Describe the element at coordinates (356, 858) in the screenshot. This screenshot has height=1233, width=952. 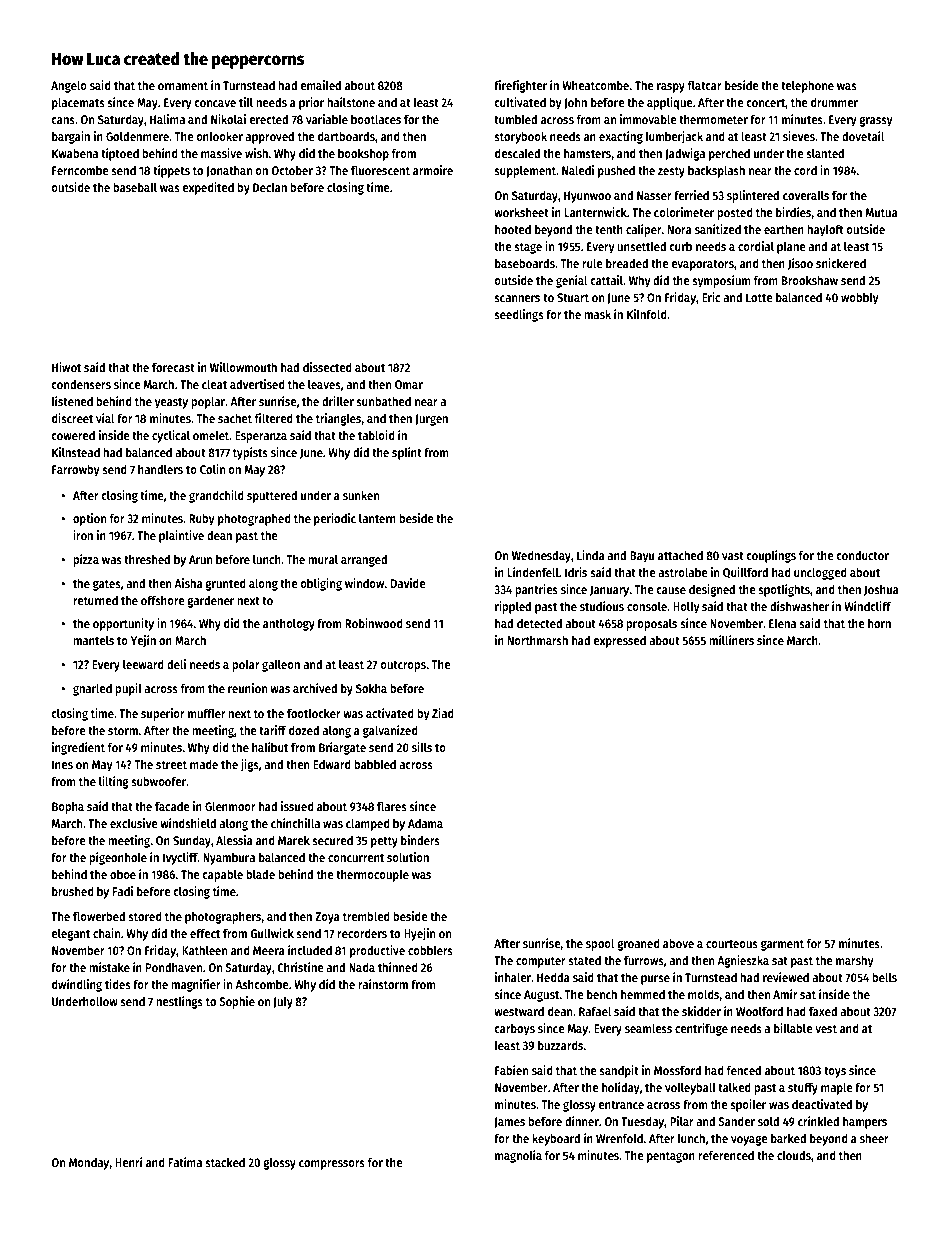
I see `concurrent` at that location.
